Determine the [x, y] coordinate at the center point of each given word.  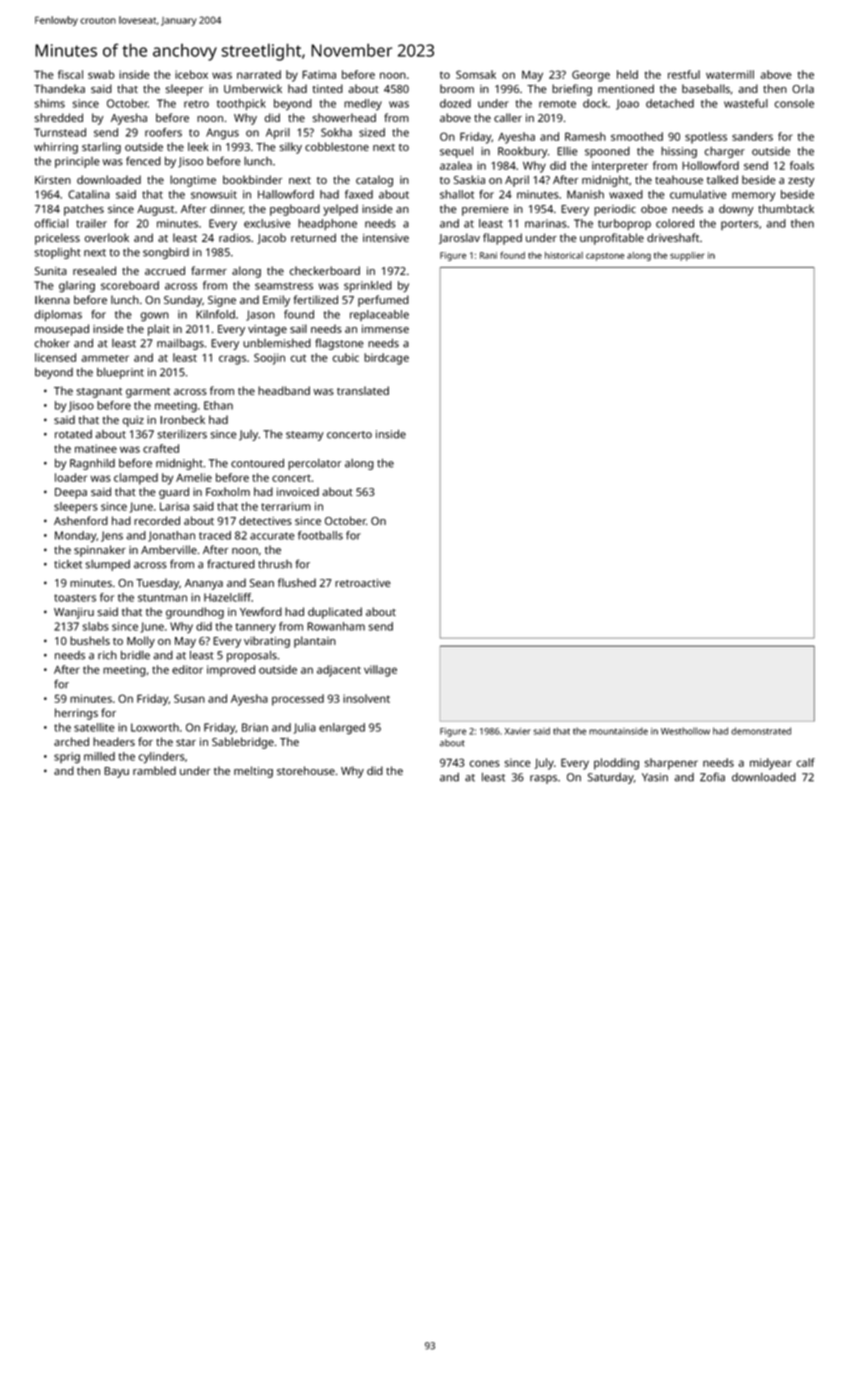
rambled [154, 770]
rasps [543, 779]
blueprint [120, 373]
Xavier [518, 731]
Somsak [476, 74]
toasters [75, 598]
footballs [320, 535]
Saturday [611, 778]
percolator [314, 464]
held [627, 74]
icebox [191, 74]
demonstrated [761, 731]
